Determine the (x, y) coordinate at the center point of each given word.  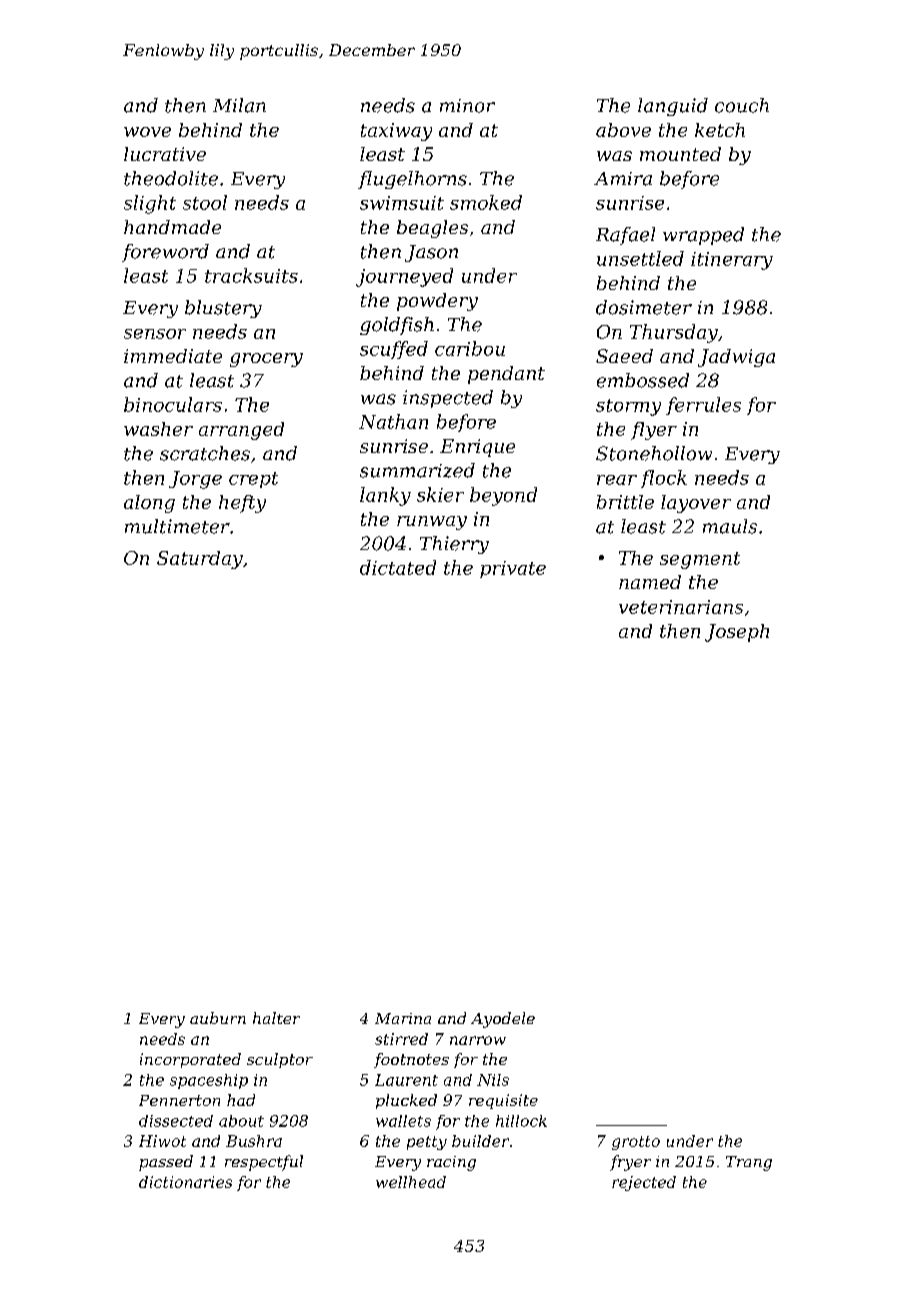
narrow (478, 1040)
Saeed (624, 356)
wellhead (411, 1182)
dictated (398, 567)
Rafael (625, 236)
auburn (218, 1018)
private (513, 569)
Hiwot (162, 1141)
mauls (730, 526)
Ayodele (503, 1020)
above (623, 130)
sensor (155, 334)
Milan (239, 105)
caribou (470, 348)
